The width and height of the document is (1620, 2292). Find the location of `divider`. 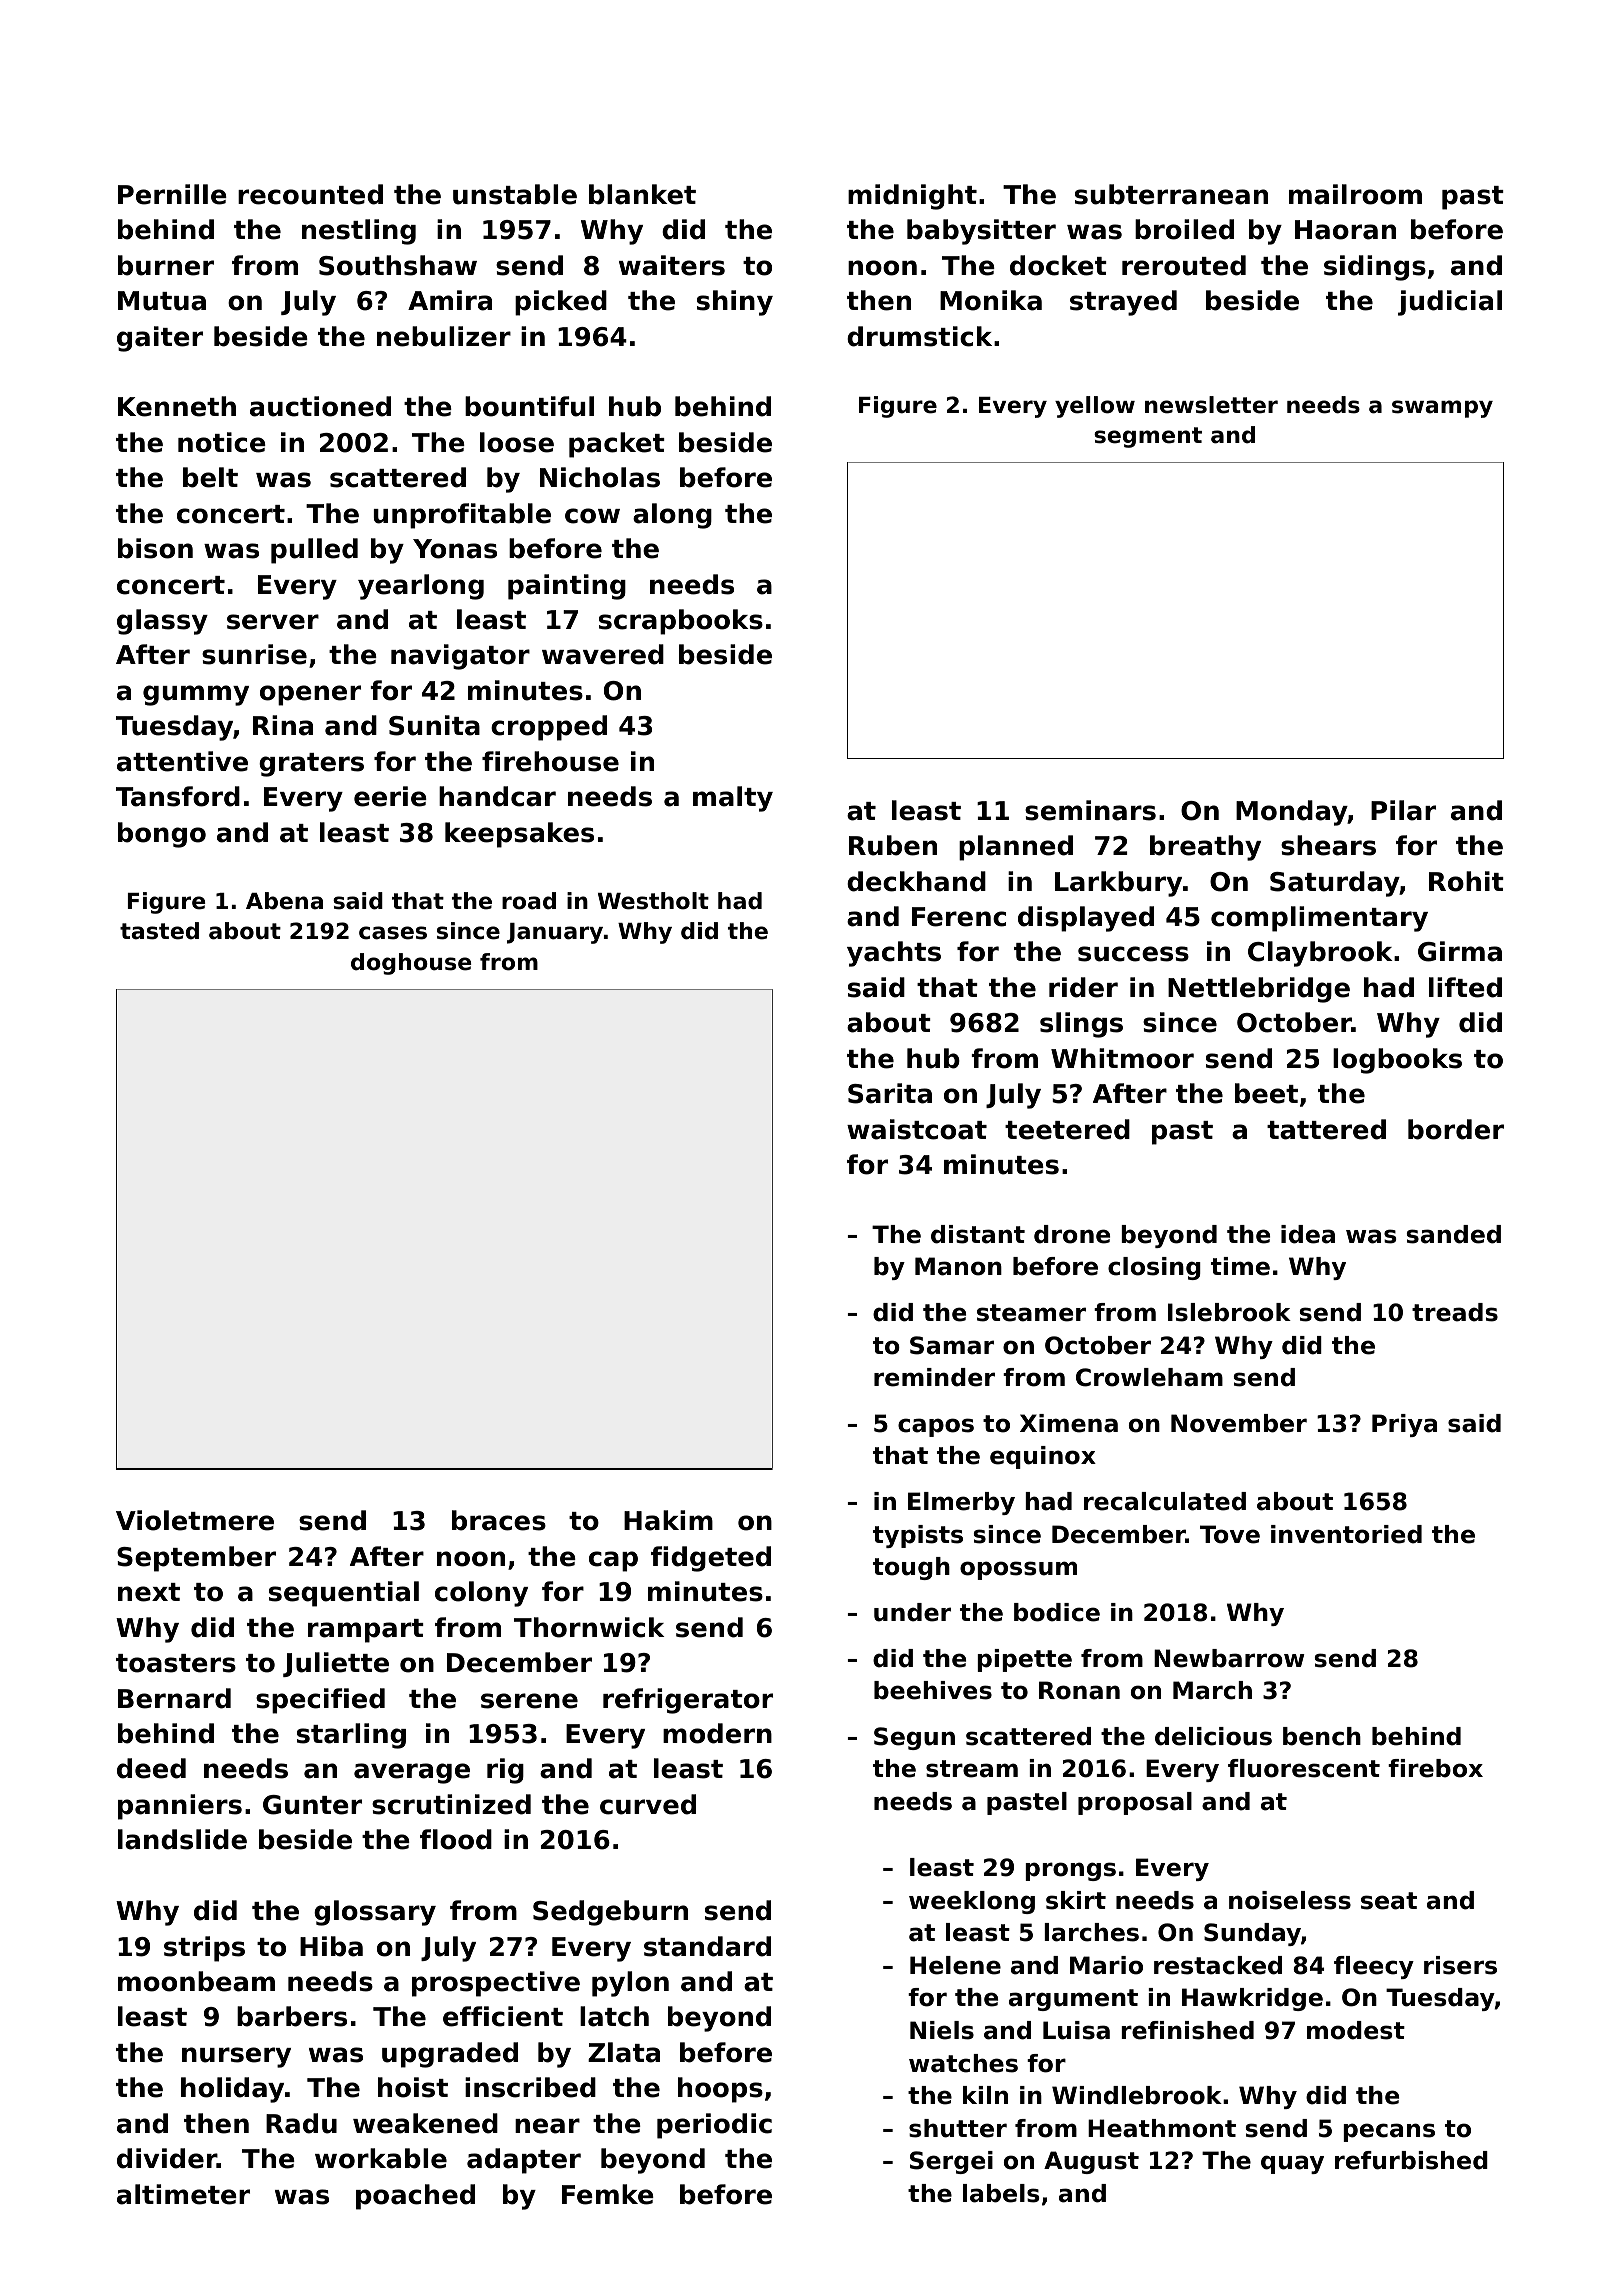

divider is located at coordinates (167, 2158).
